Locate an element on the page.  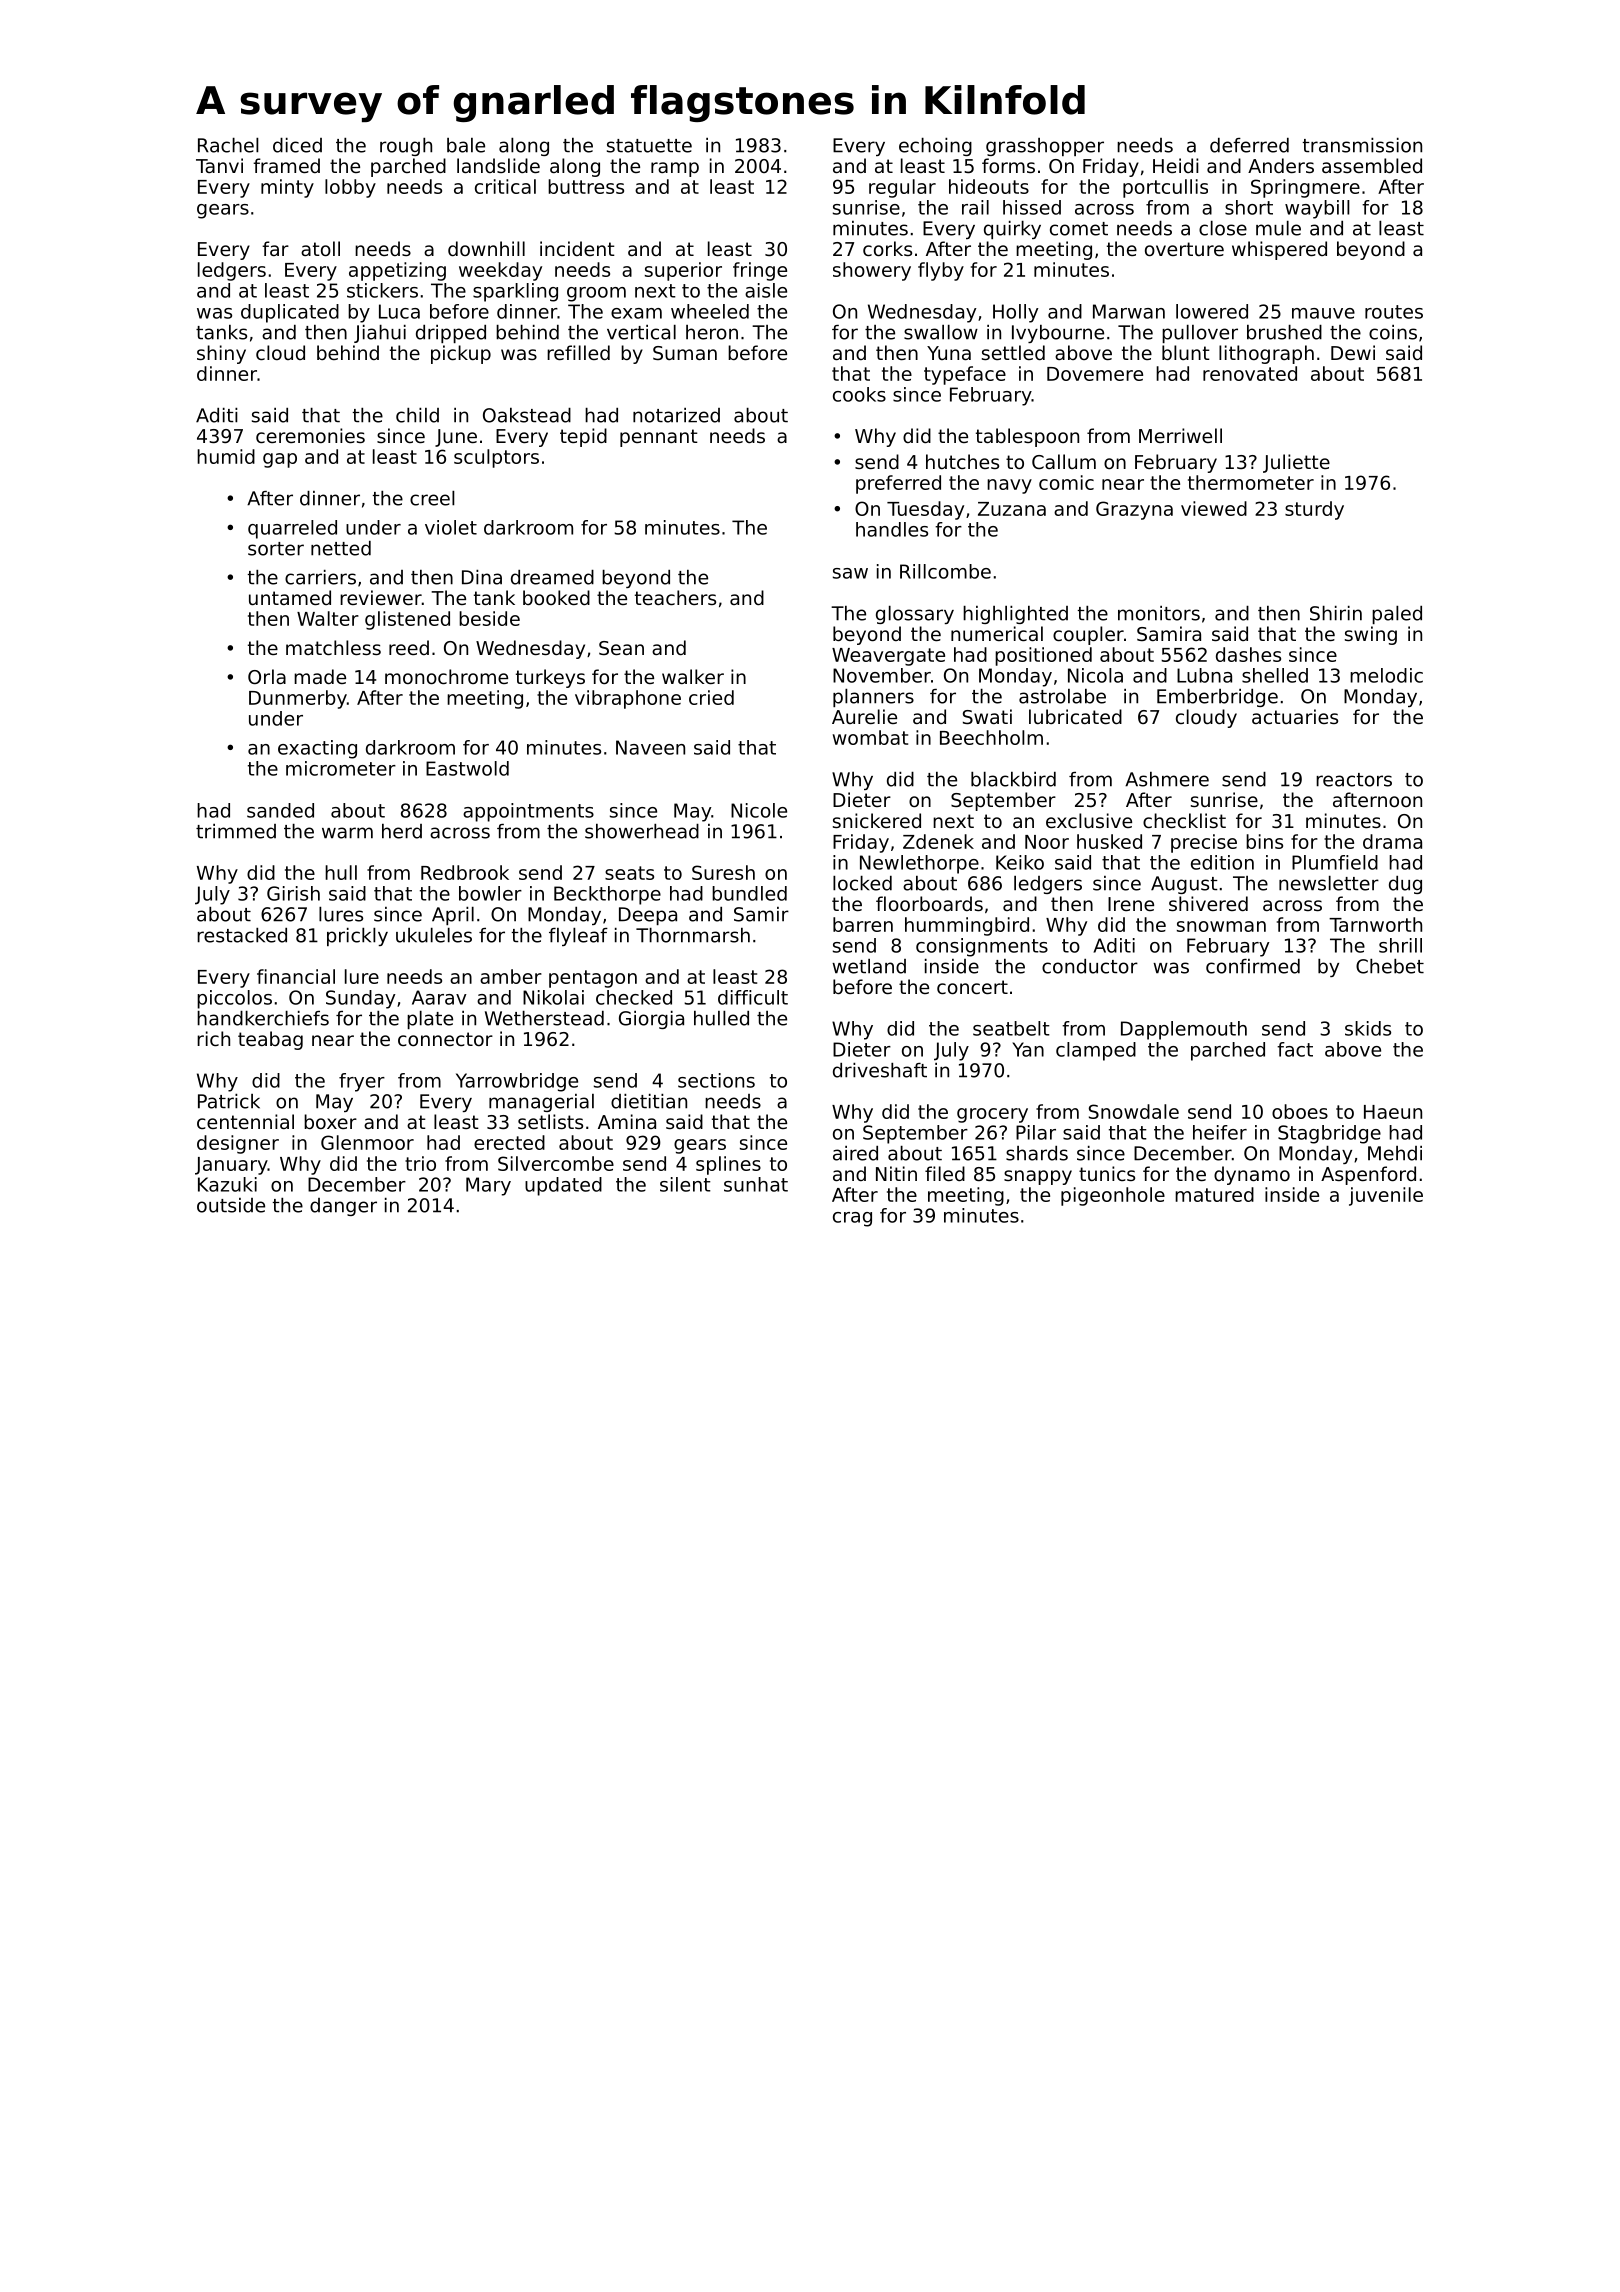
statuette is located at coordinates (649, 146).
